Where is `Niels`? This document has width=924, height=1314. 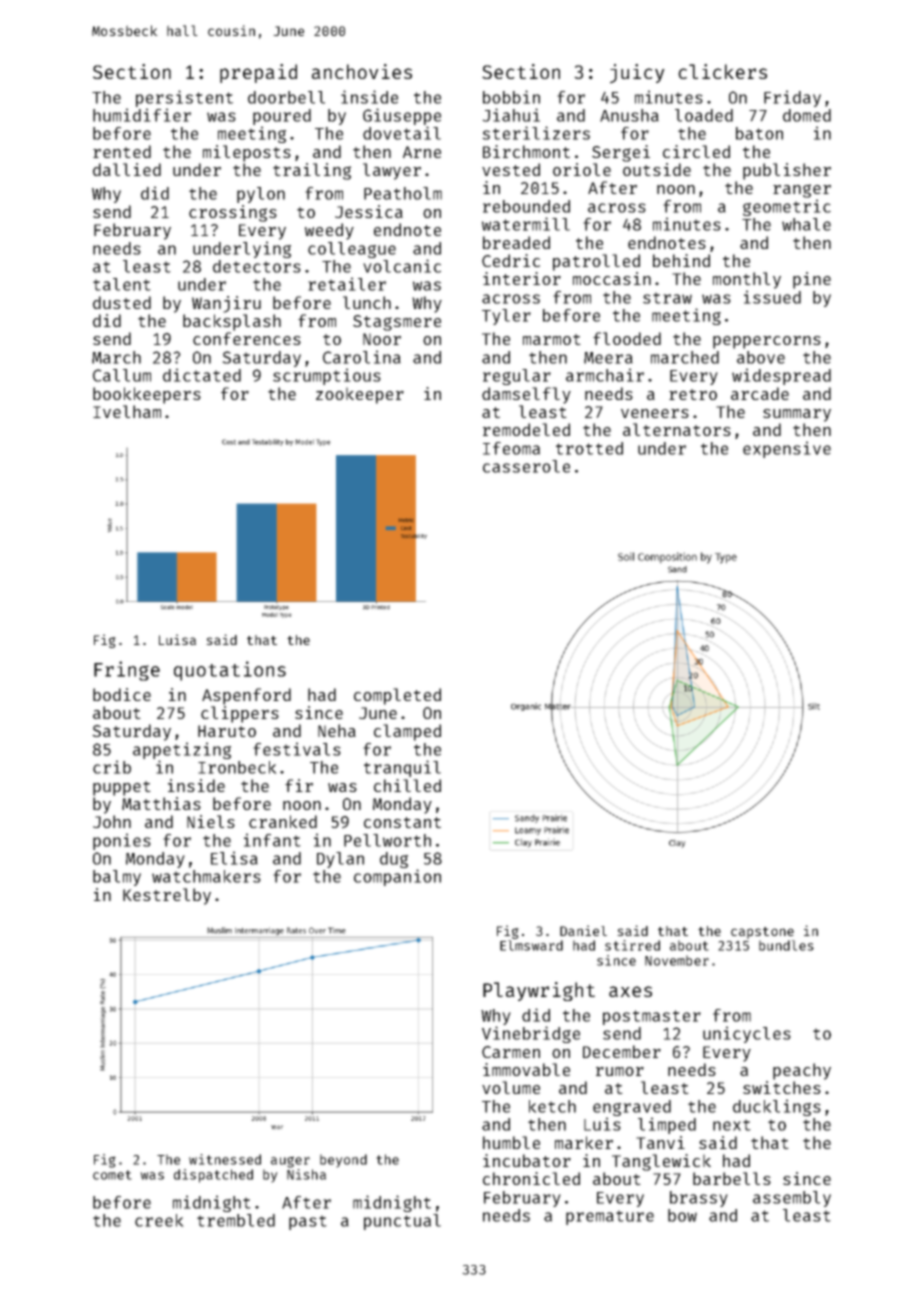
Niels is located at coordinates (211, 821).
